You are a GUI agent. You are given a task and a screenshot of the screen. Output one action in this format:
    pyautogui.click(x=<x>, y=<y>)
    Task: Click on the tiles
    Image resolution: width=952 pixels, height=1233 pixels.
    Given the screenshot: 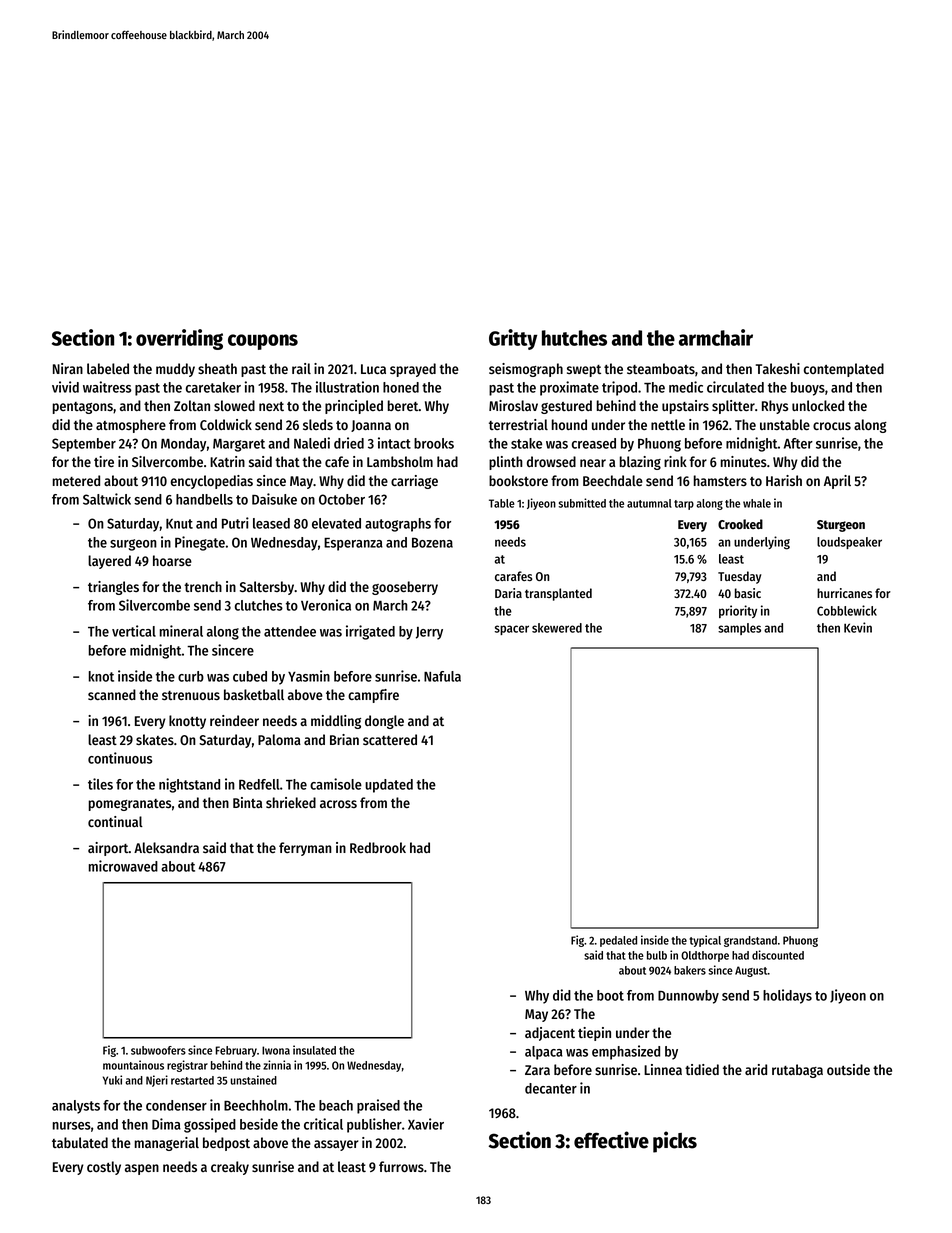 What is the action you would take?
    pyautogui.click(x=100, y=784)
